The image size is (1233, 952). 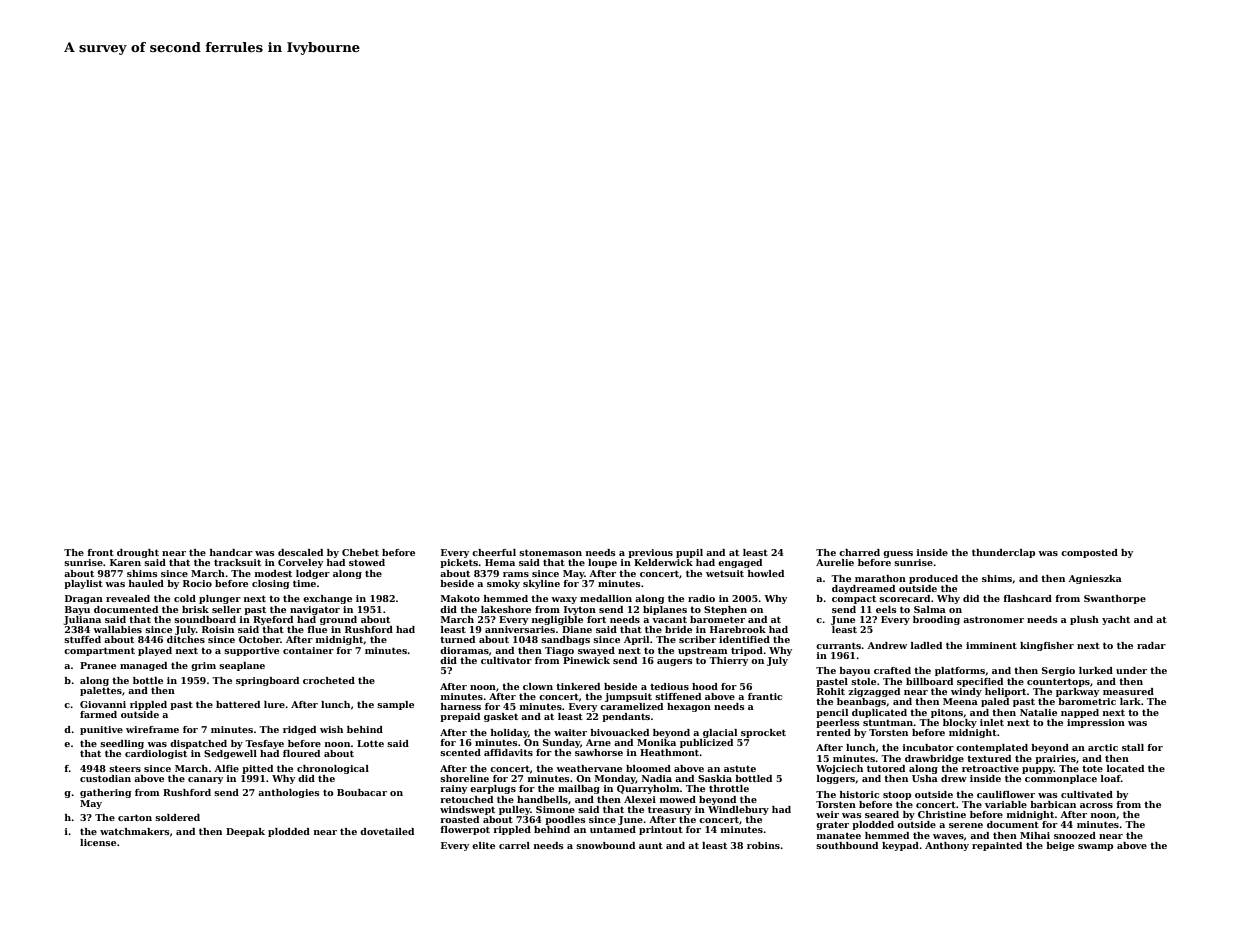 I want to click on Agnieszka, so click(x=1095, y=579).
